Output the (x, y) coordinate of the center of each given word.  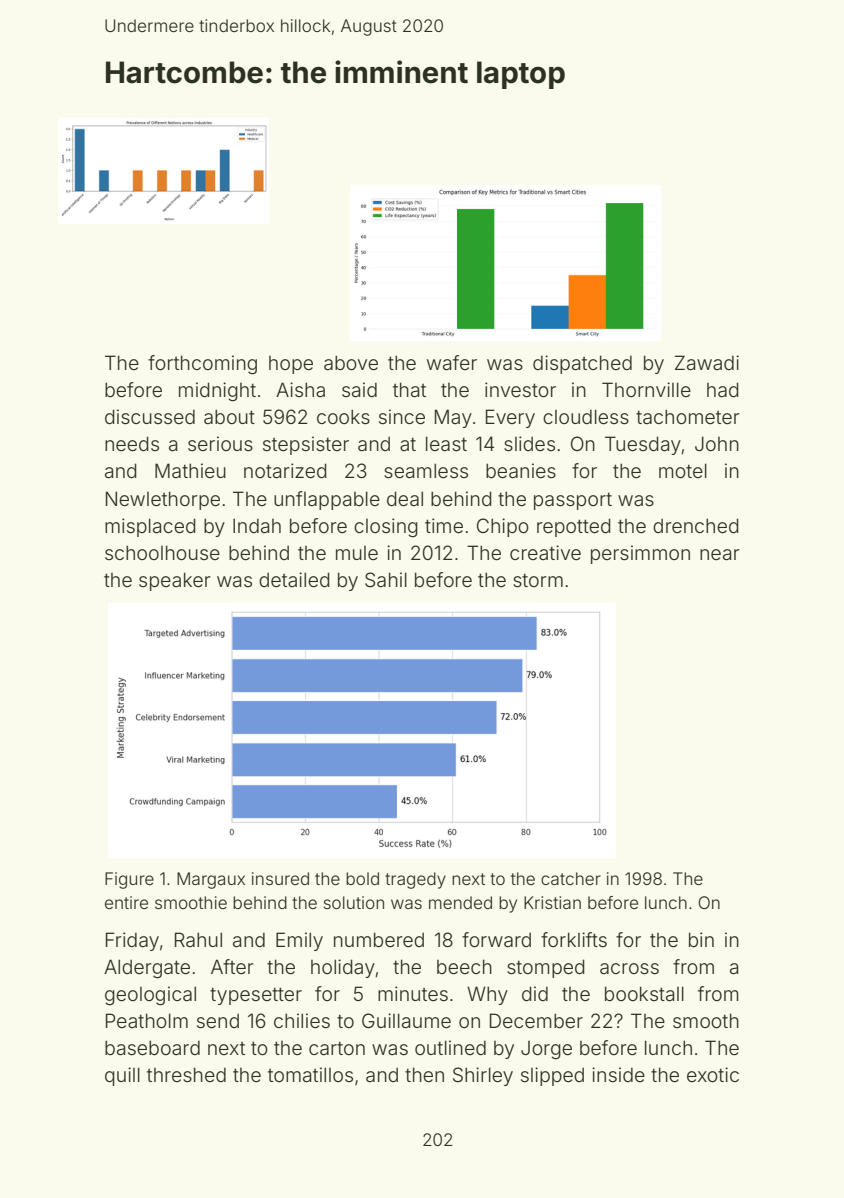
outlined (450, 1047)
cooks (343, 416)
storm (538, 580)
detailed (294, 579)
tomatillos (310, 1074)
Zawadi (707, 362)
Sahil (386, 579)
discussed (150, 416)
